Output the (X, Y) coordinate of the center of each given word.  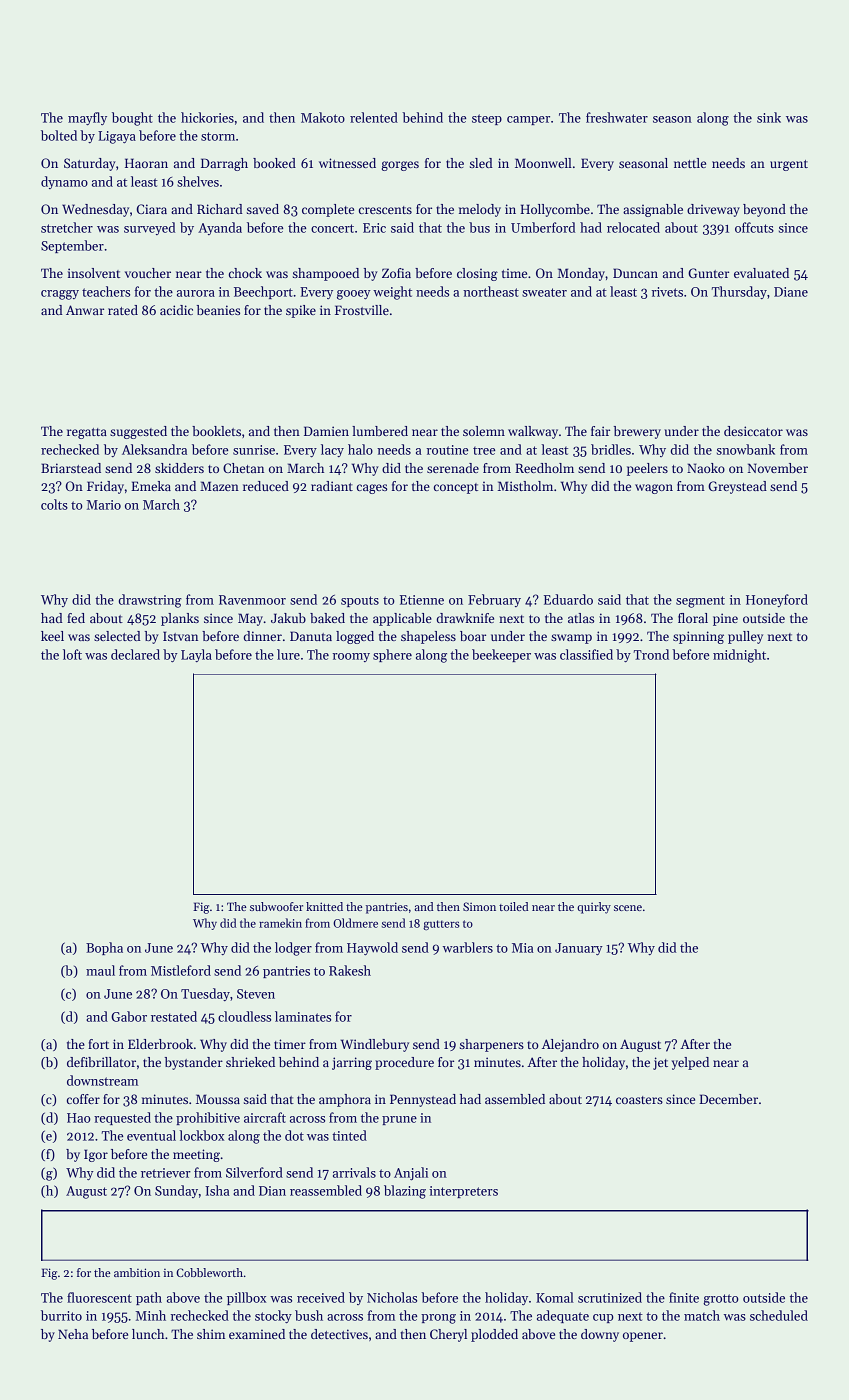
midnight (739, 656)
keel (52, 636)
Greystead (737, 487)
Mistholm (525, 486)
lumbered (380, 431)
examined (257, 1334)
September (72, 246)
